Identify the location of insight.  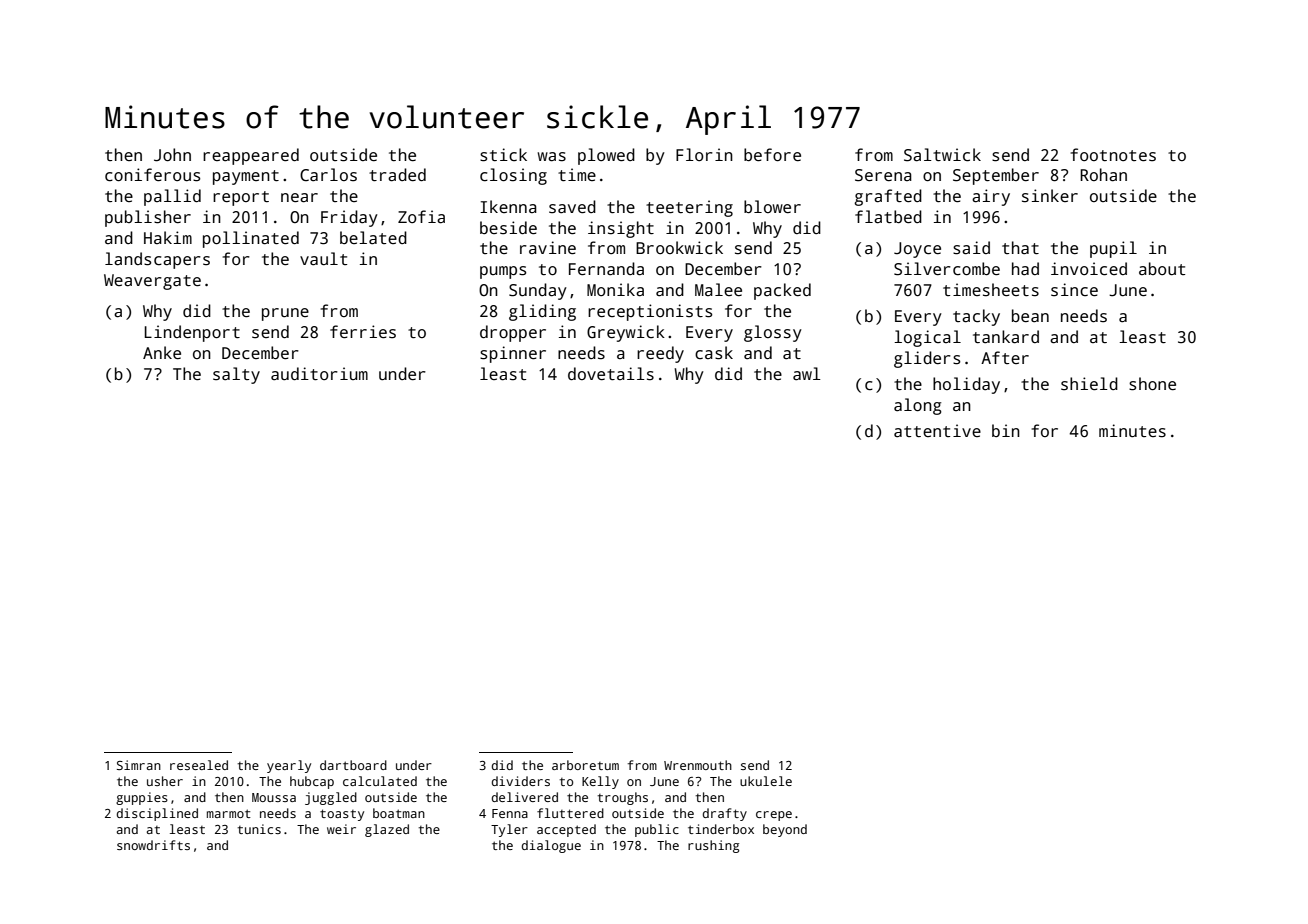
(621, 229).
